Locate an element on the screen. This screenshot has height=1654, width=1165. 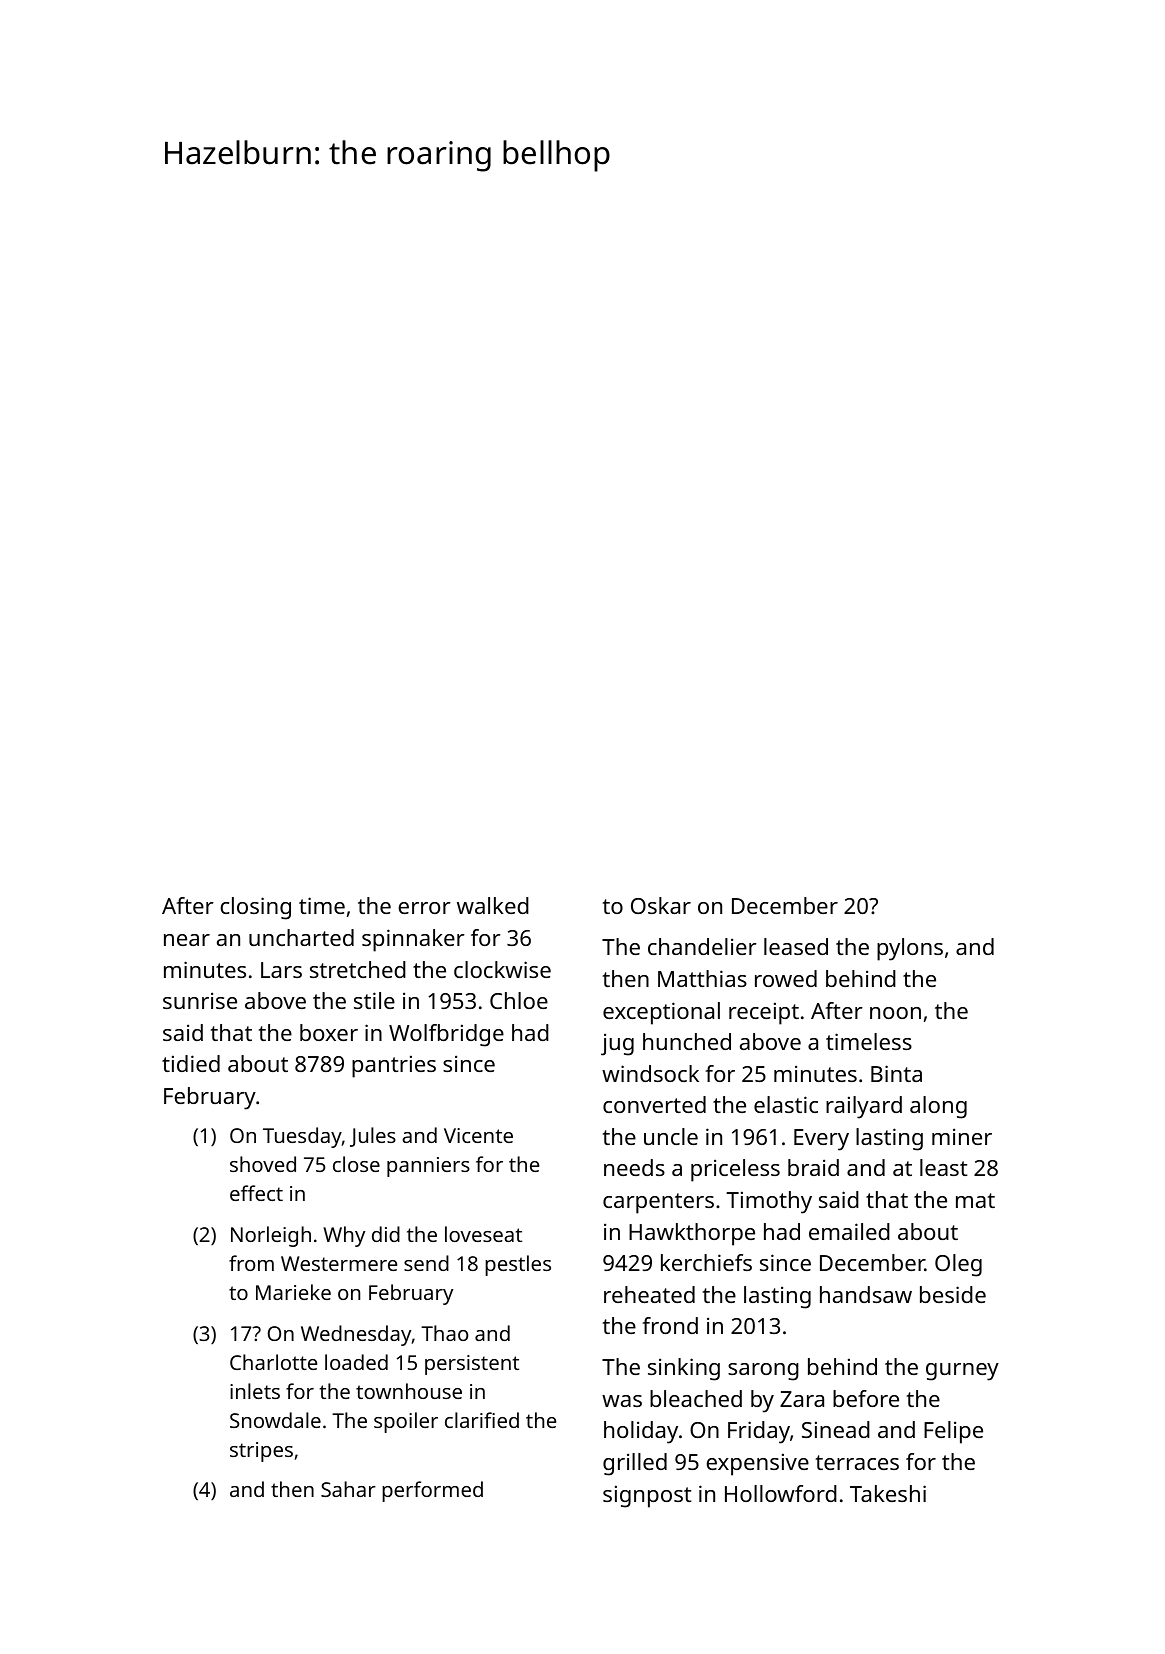
pylons is located at coordinates (910, 949).
